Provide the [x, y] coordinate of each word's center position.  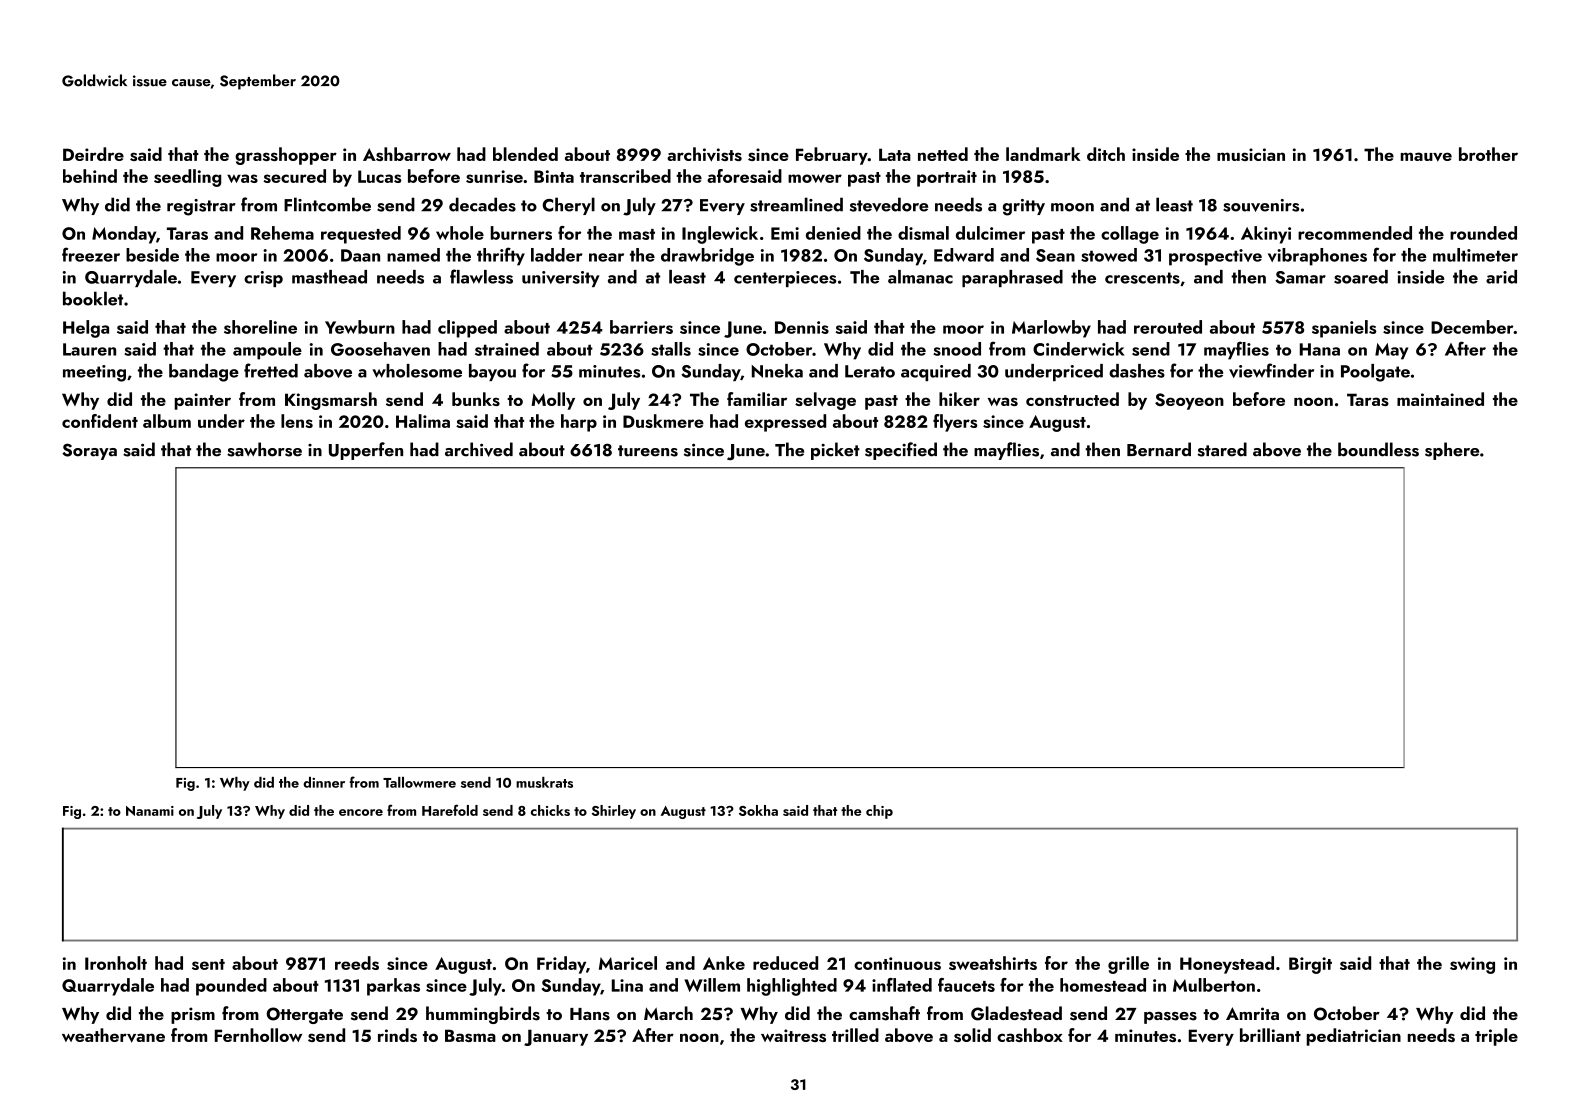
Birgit [1310, 965]
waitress [793, 1035]
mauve [1426, 157]
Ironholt [116, 963]
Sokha [758, 810]
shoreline [260, 327]
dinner [324, 782]
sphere [1452, 451]
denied [833, 233]
